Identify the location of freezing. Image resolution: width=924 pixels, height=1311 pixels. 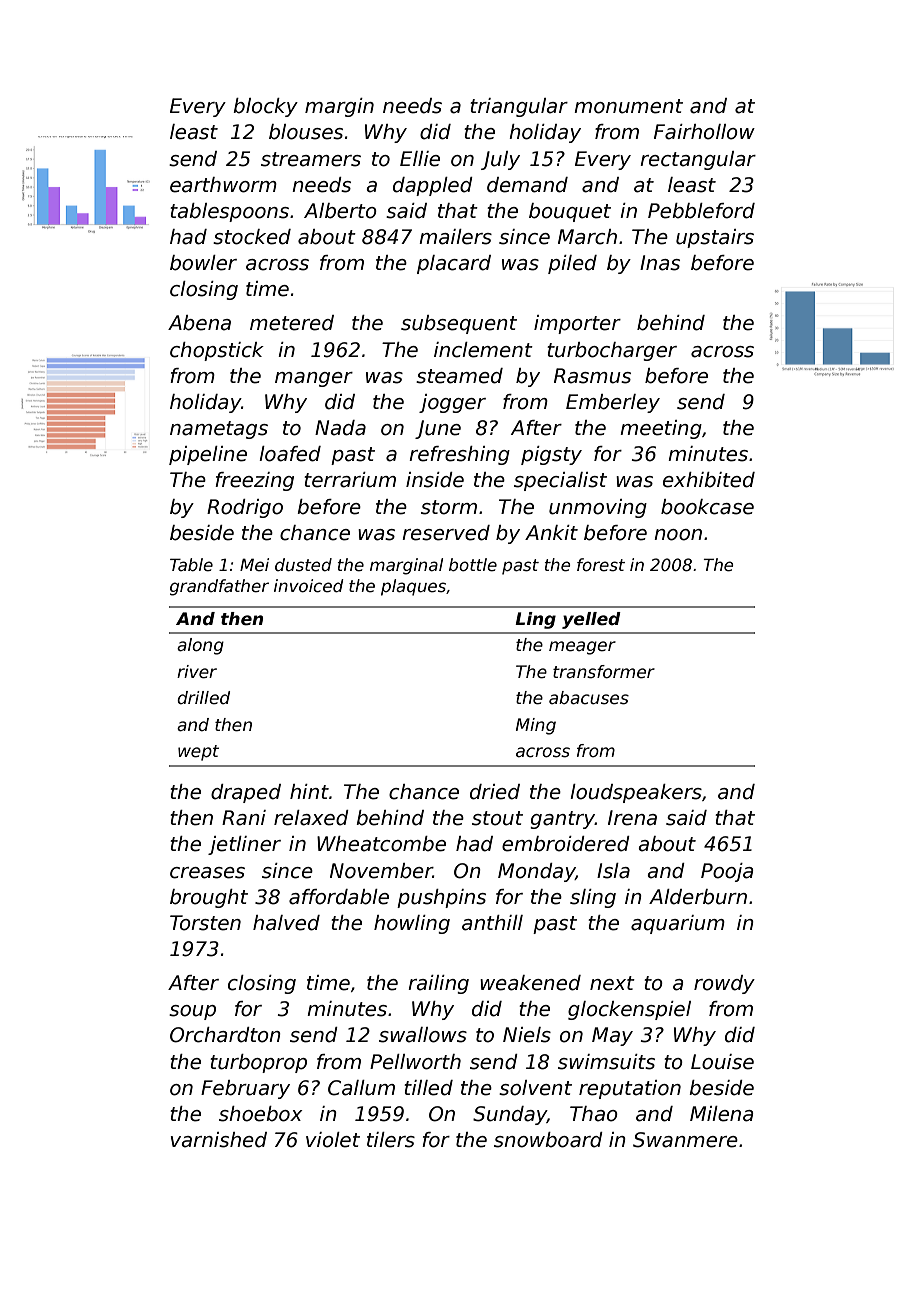
(254, 481).
